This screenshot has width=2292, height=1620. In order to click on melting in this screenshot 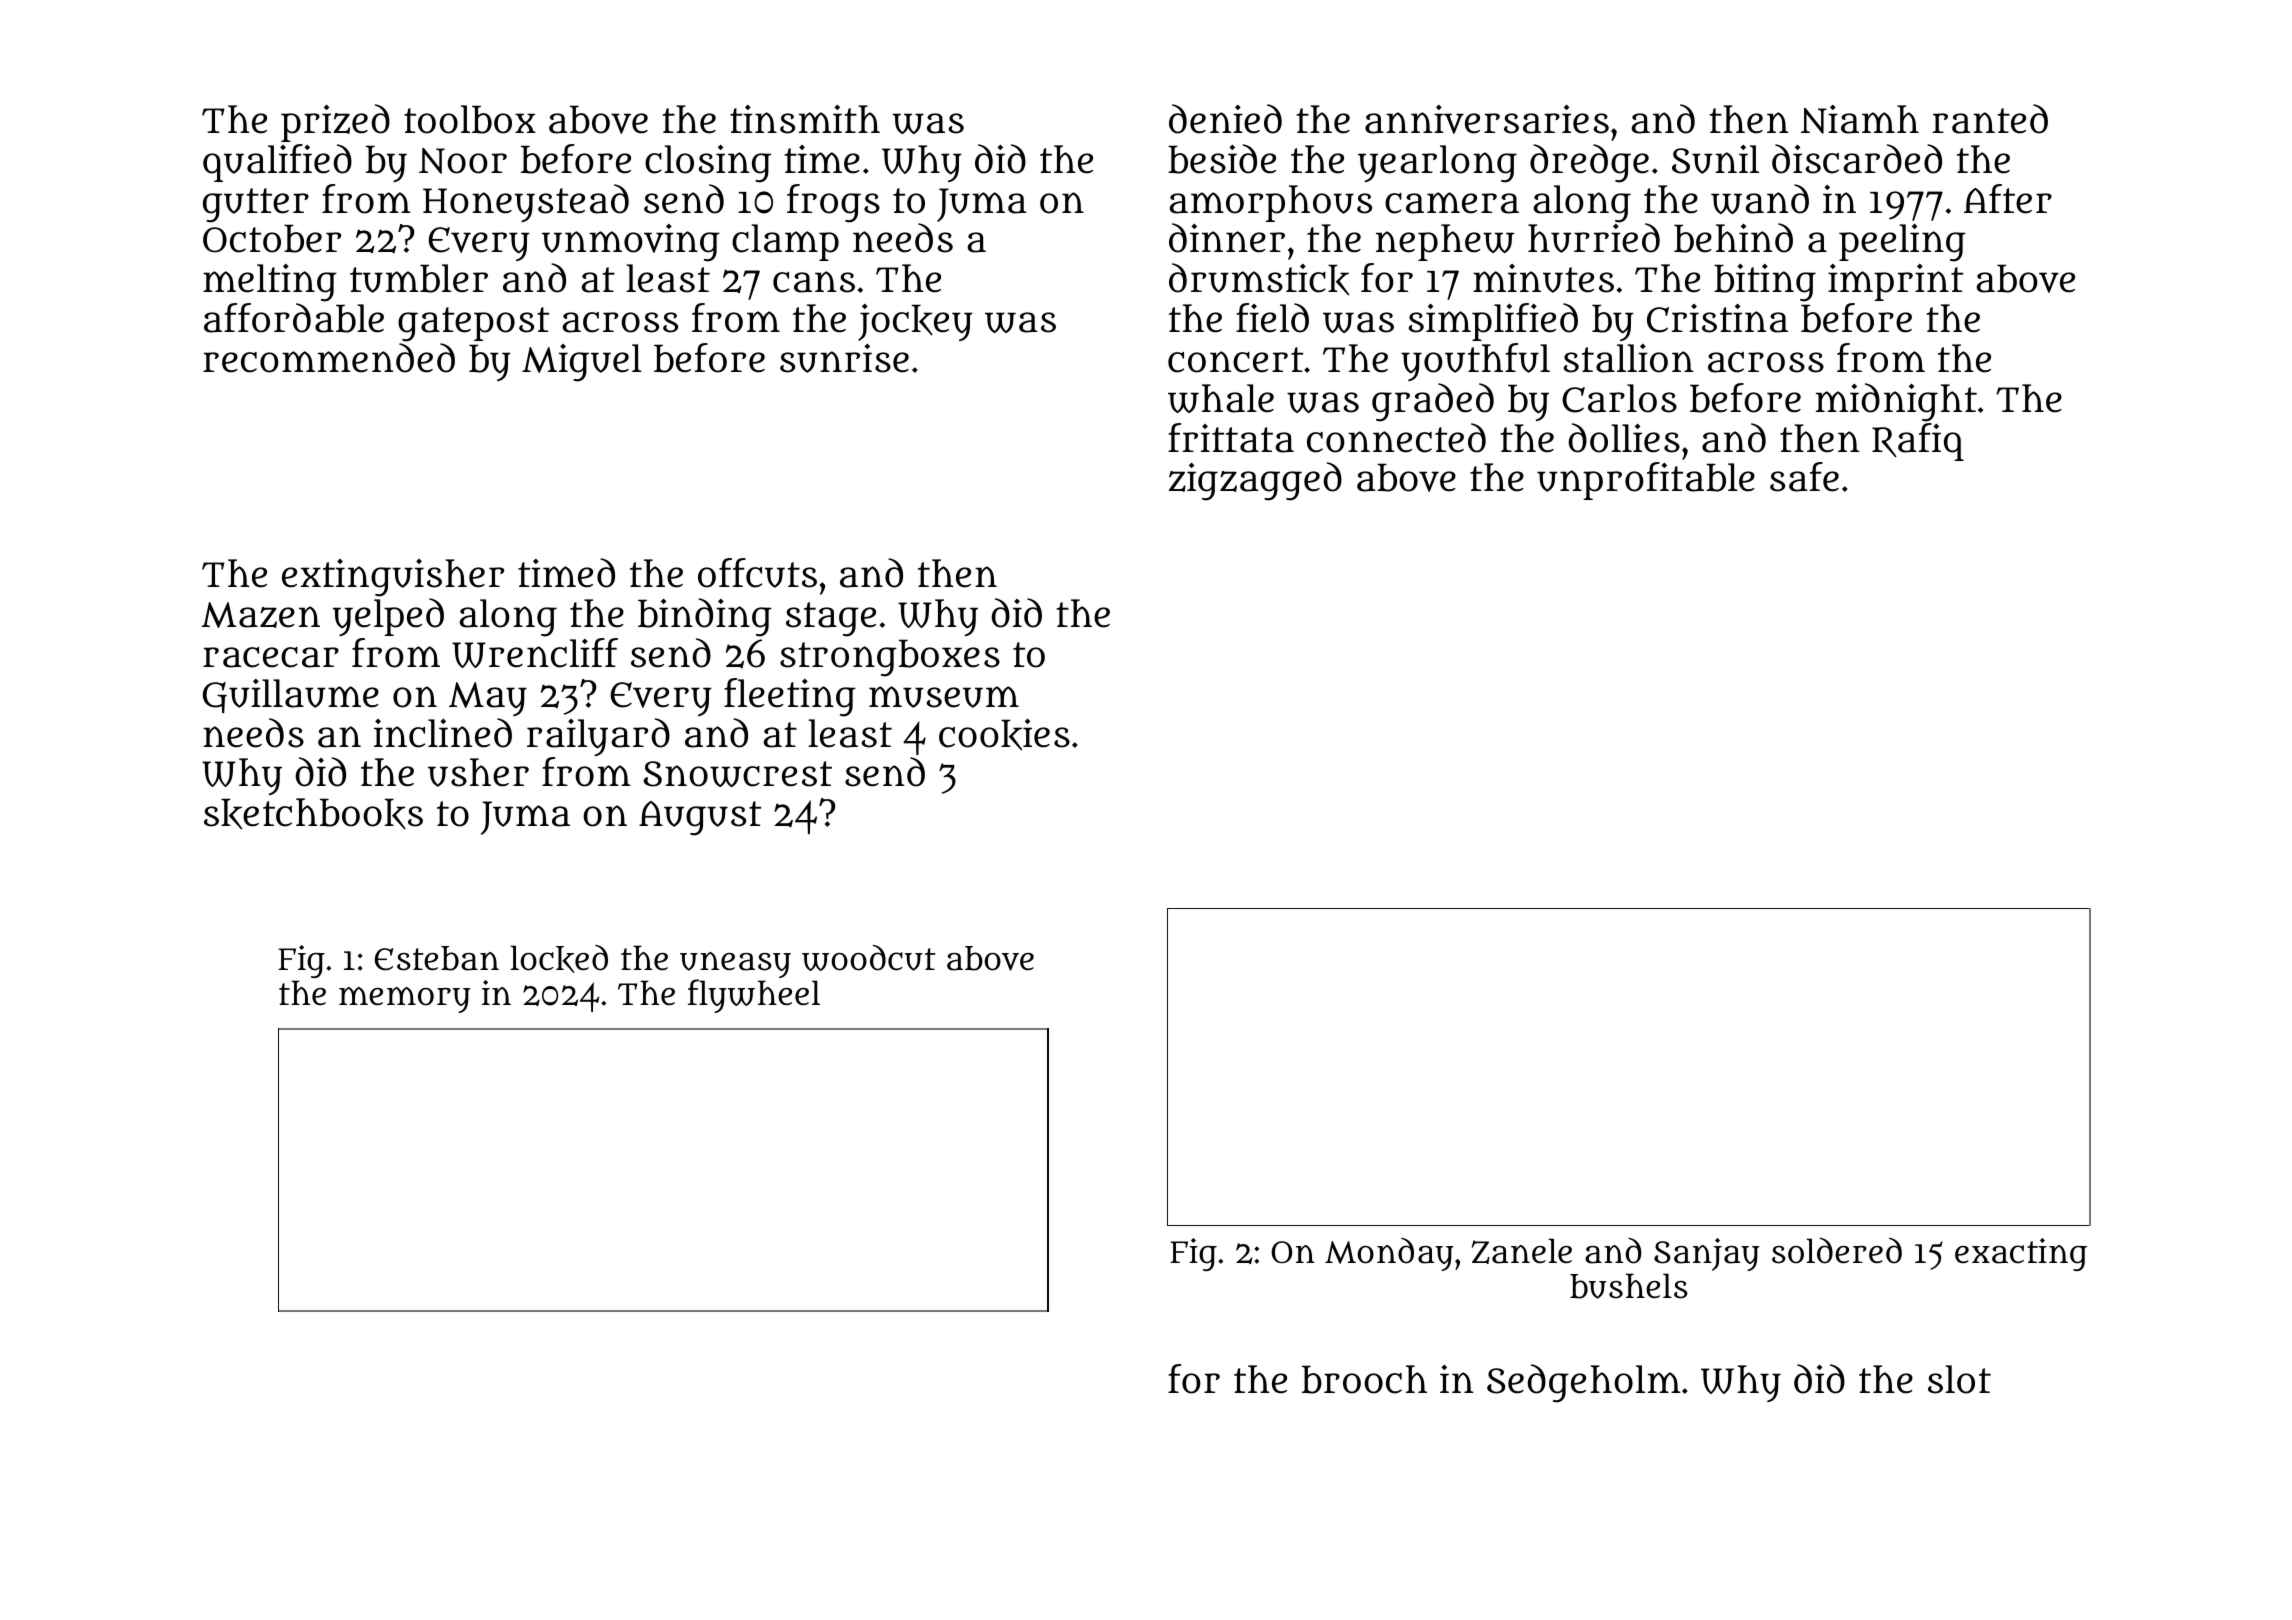, I will do `click(270, 283)`.
